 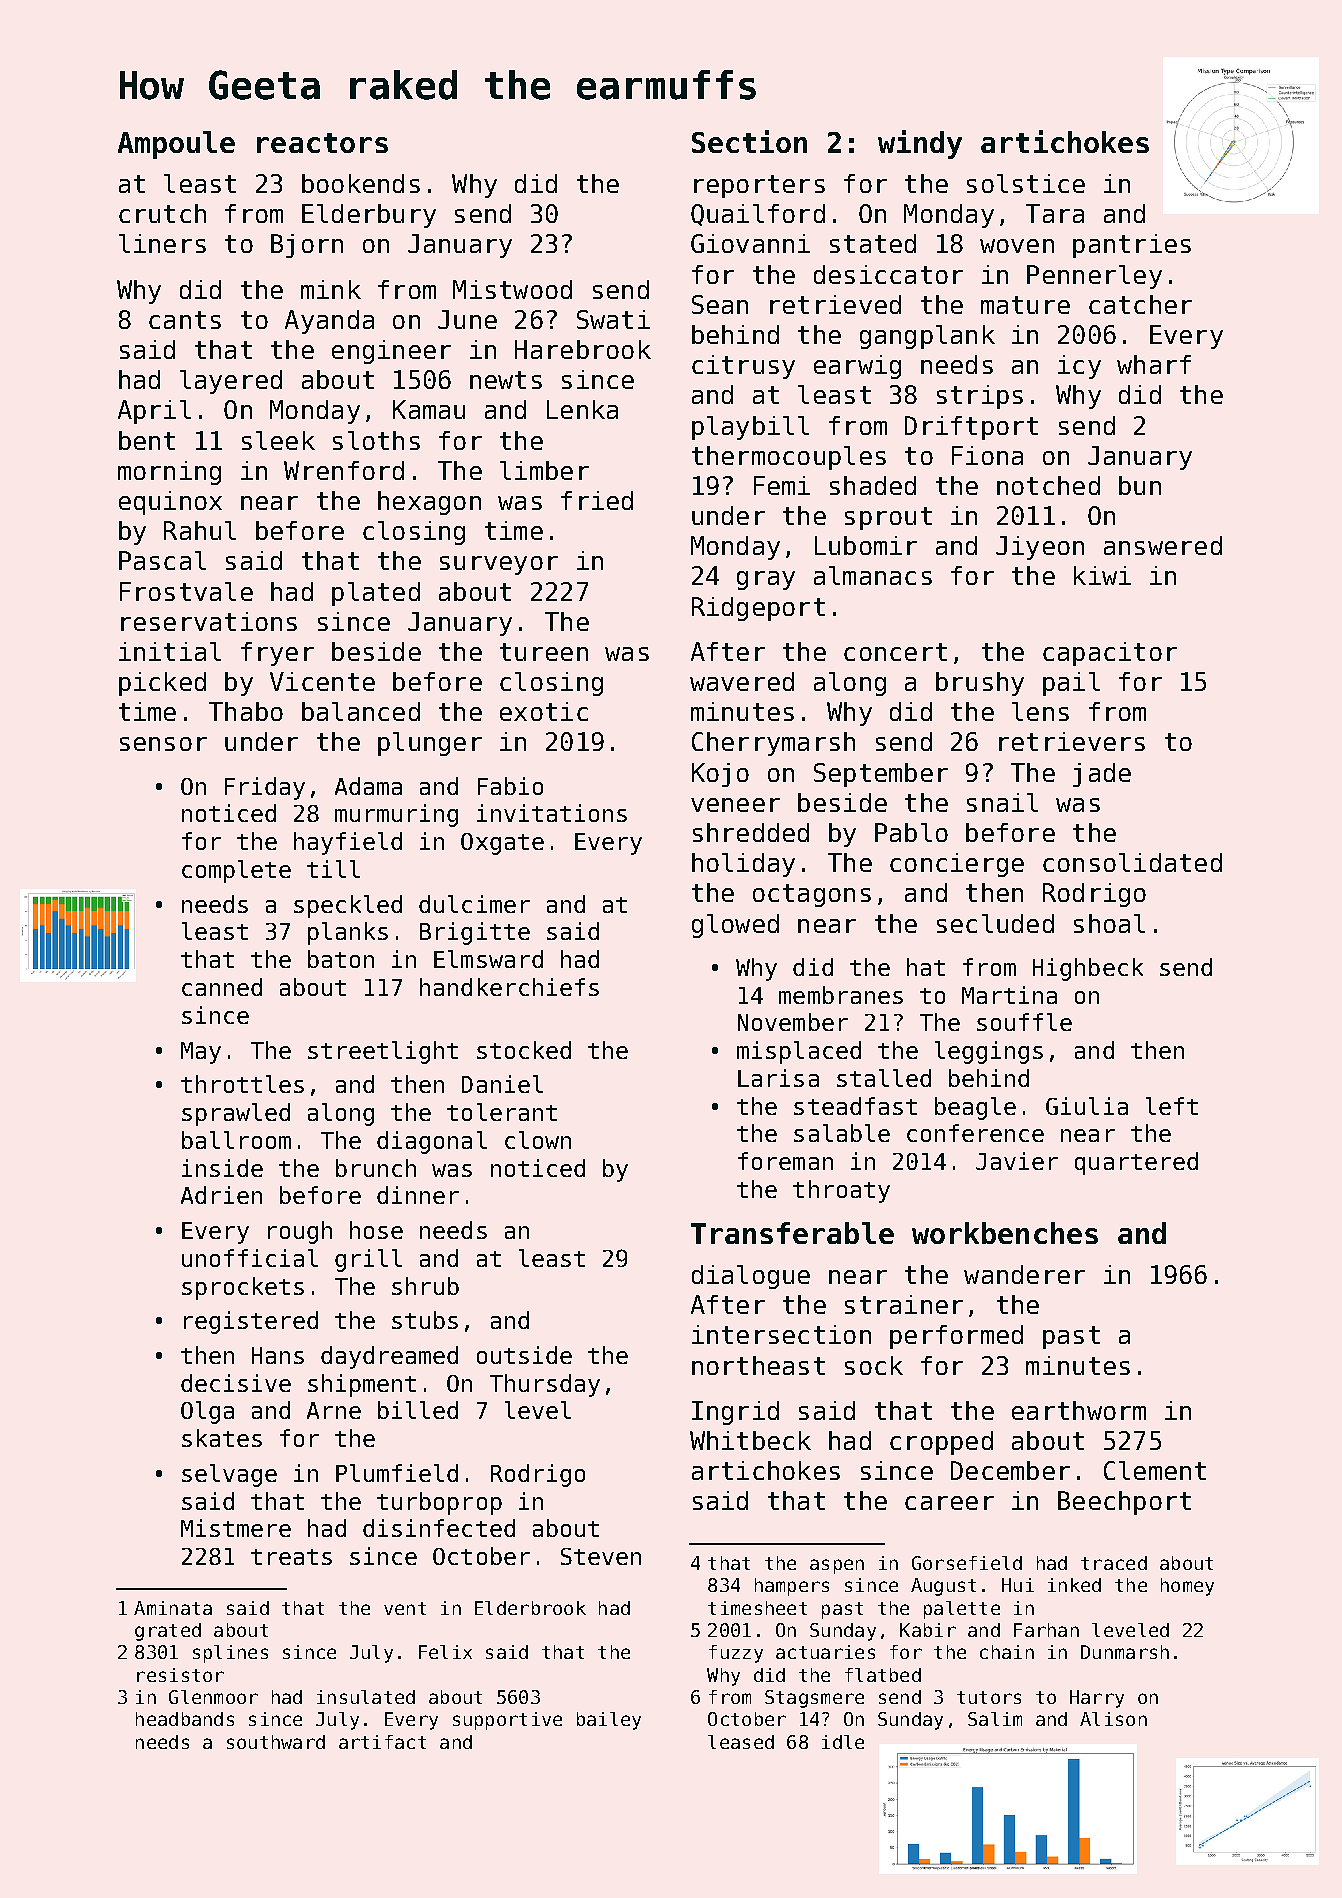 I want to click on windy, so click(x=920, y=144).
